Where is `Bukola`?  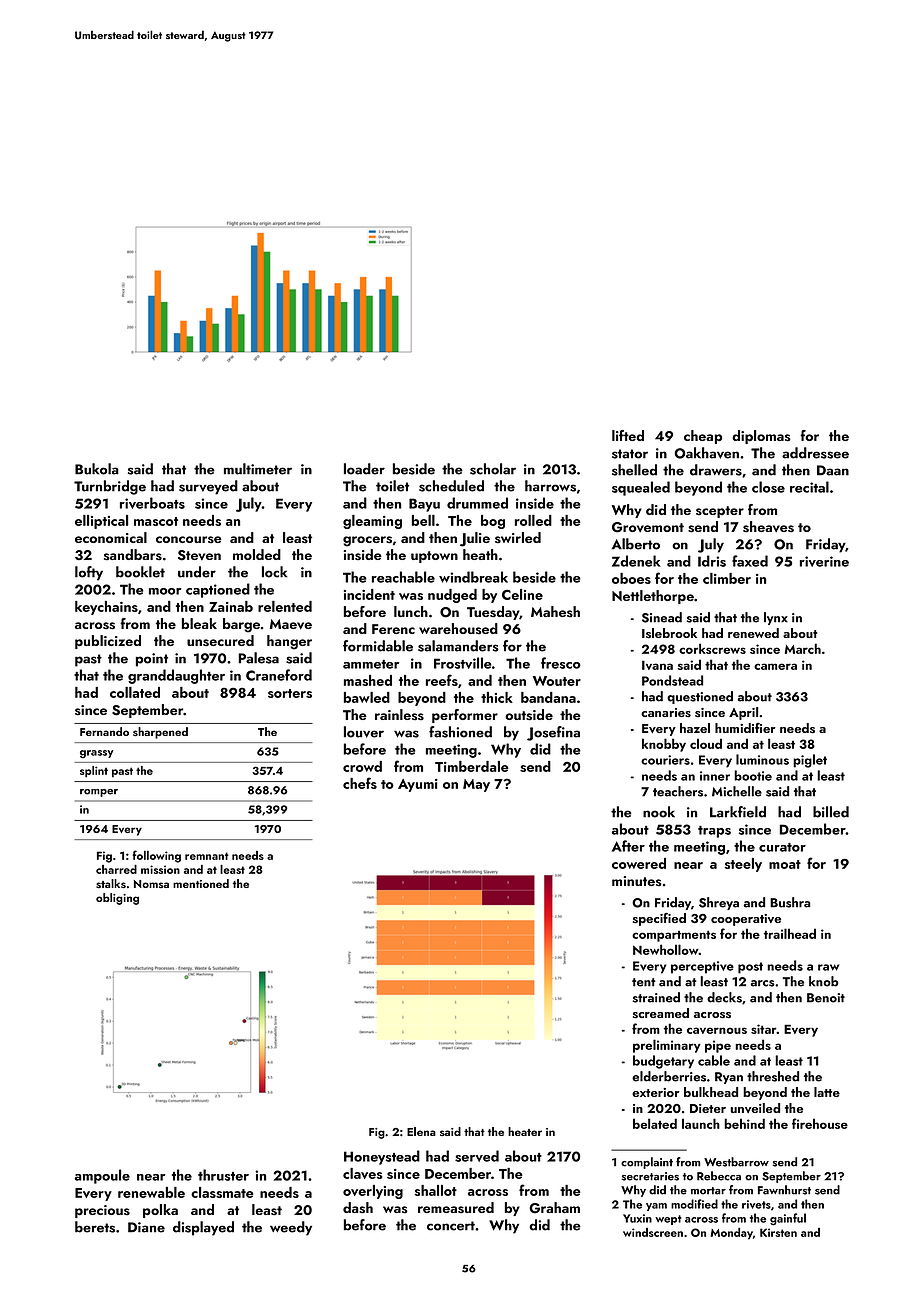 Bukola is located at coordinates (97, 469).
